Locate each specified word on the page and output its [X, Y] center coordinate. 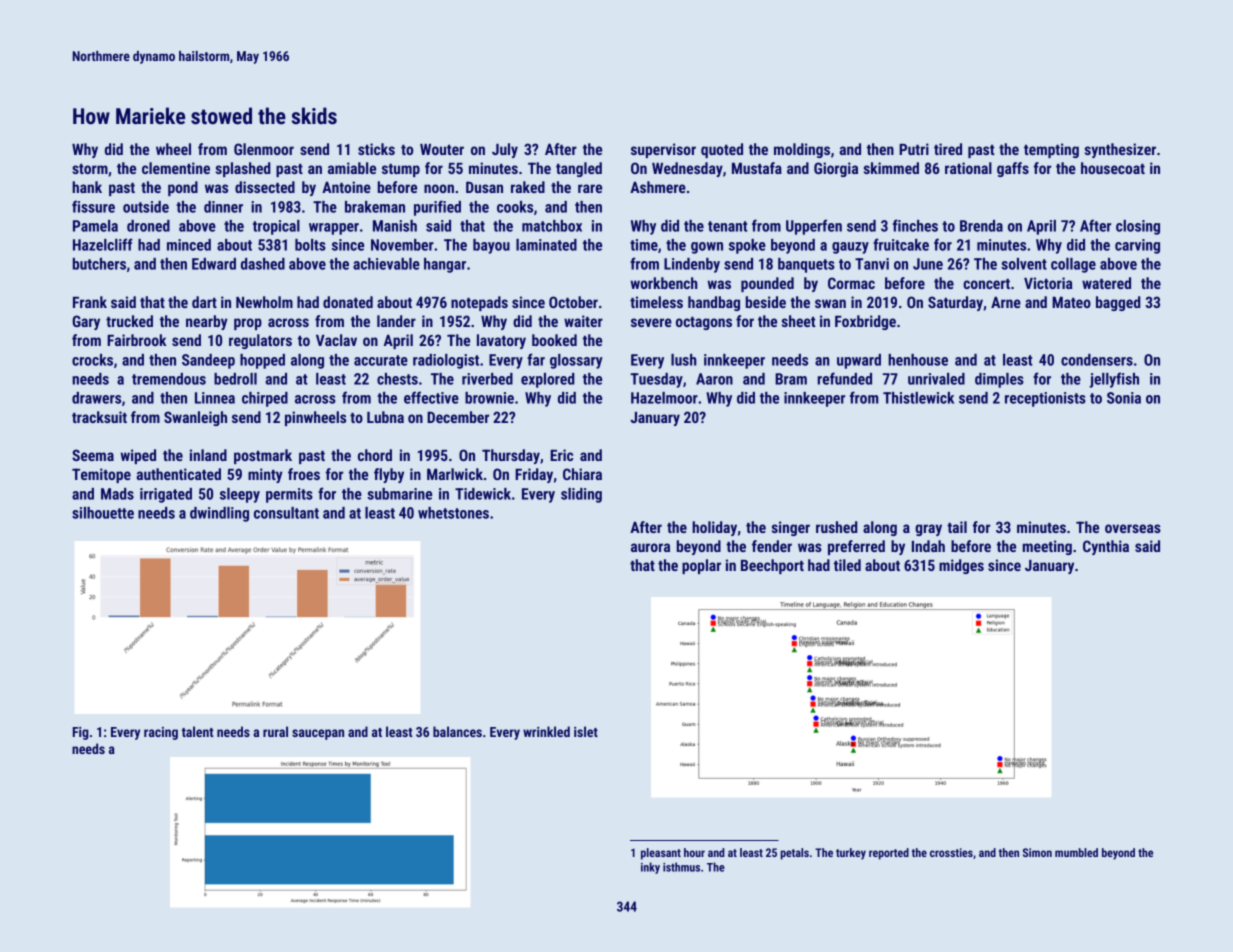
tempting [1051, 150]
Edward [214, 264]
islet [586, 731]
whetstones [453, 513]
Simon [1037, 852]
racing [161, 733]
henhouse [918, 360]
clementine [176, 168]
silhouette [103, 513]
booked [554, 340]
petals [795, 854]
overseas [1133, 528]
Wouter [442, 149]
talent [198, 731]
